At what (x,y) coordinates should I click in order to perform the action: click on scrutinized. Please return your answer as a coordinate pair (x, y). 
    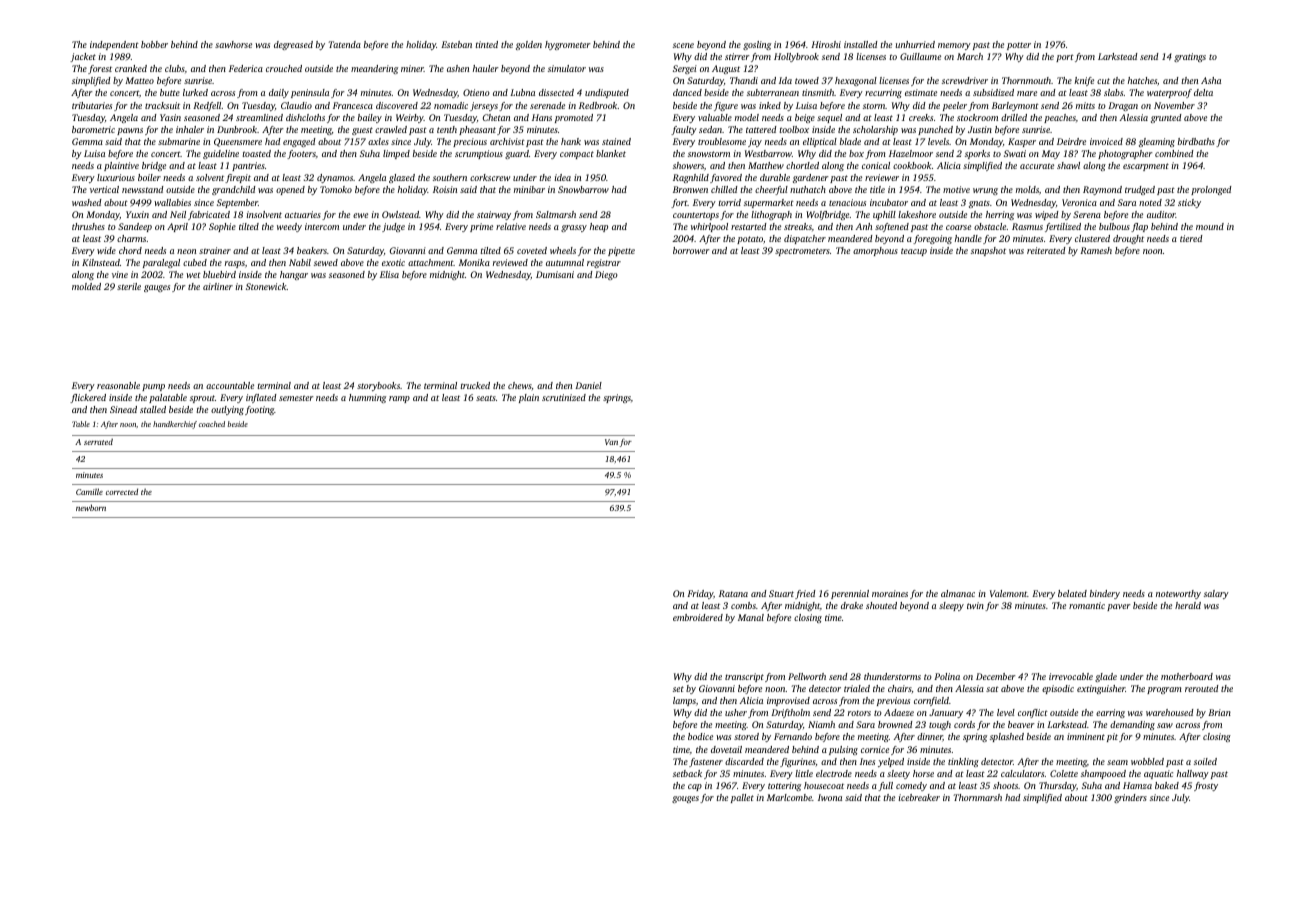
    Looking at the image, I should click on (564, 397).
